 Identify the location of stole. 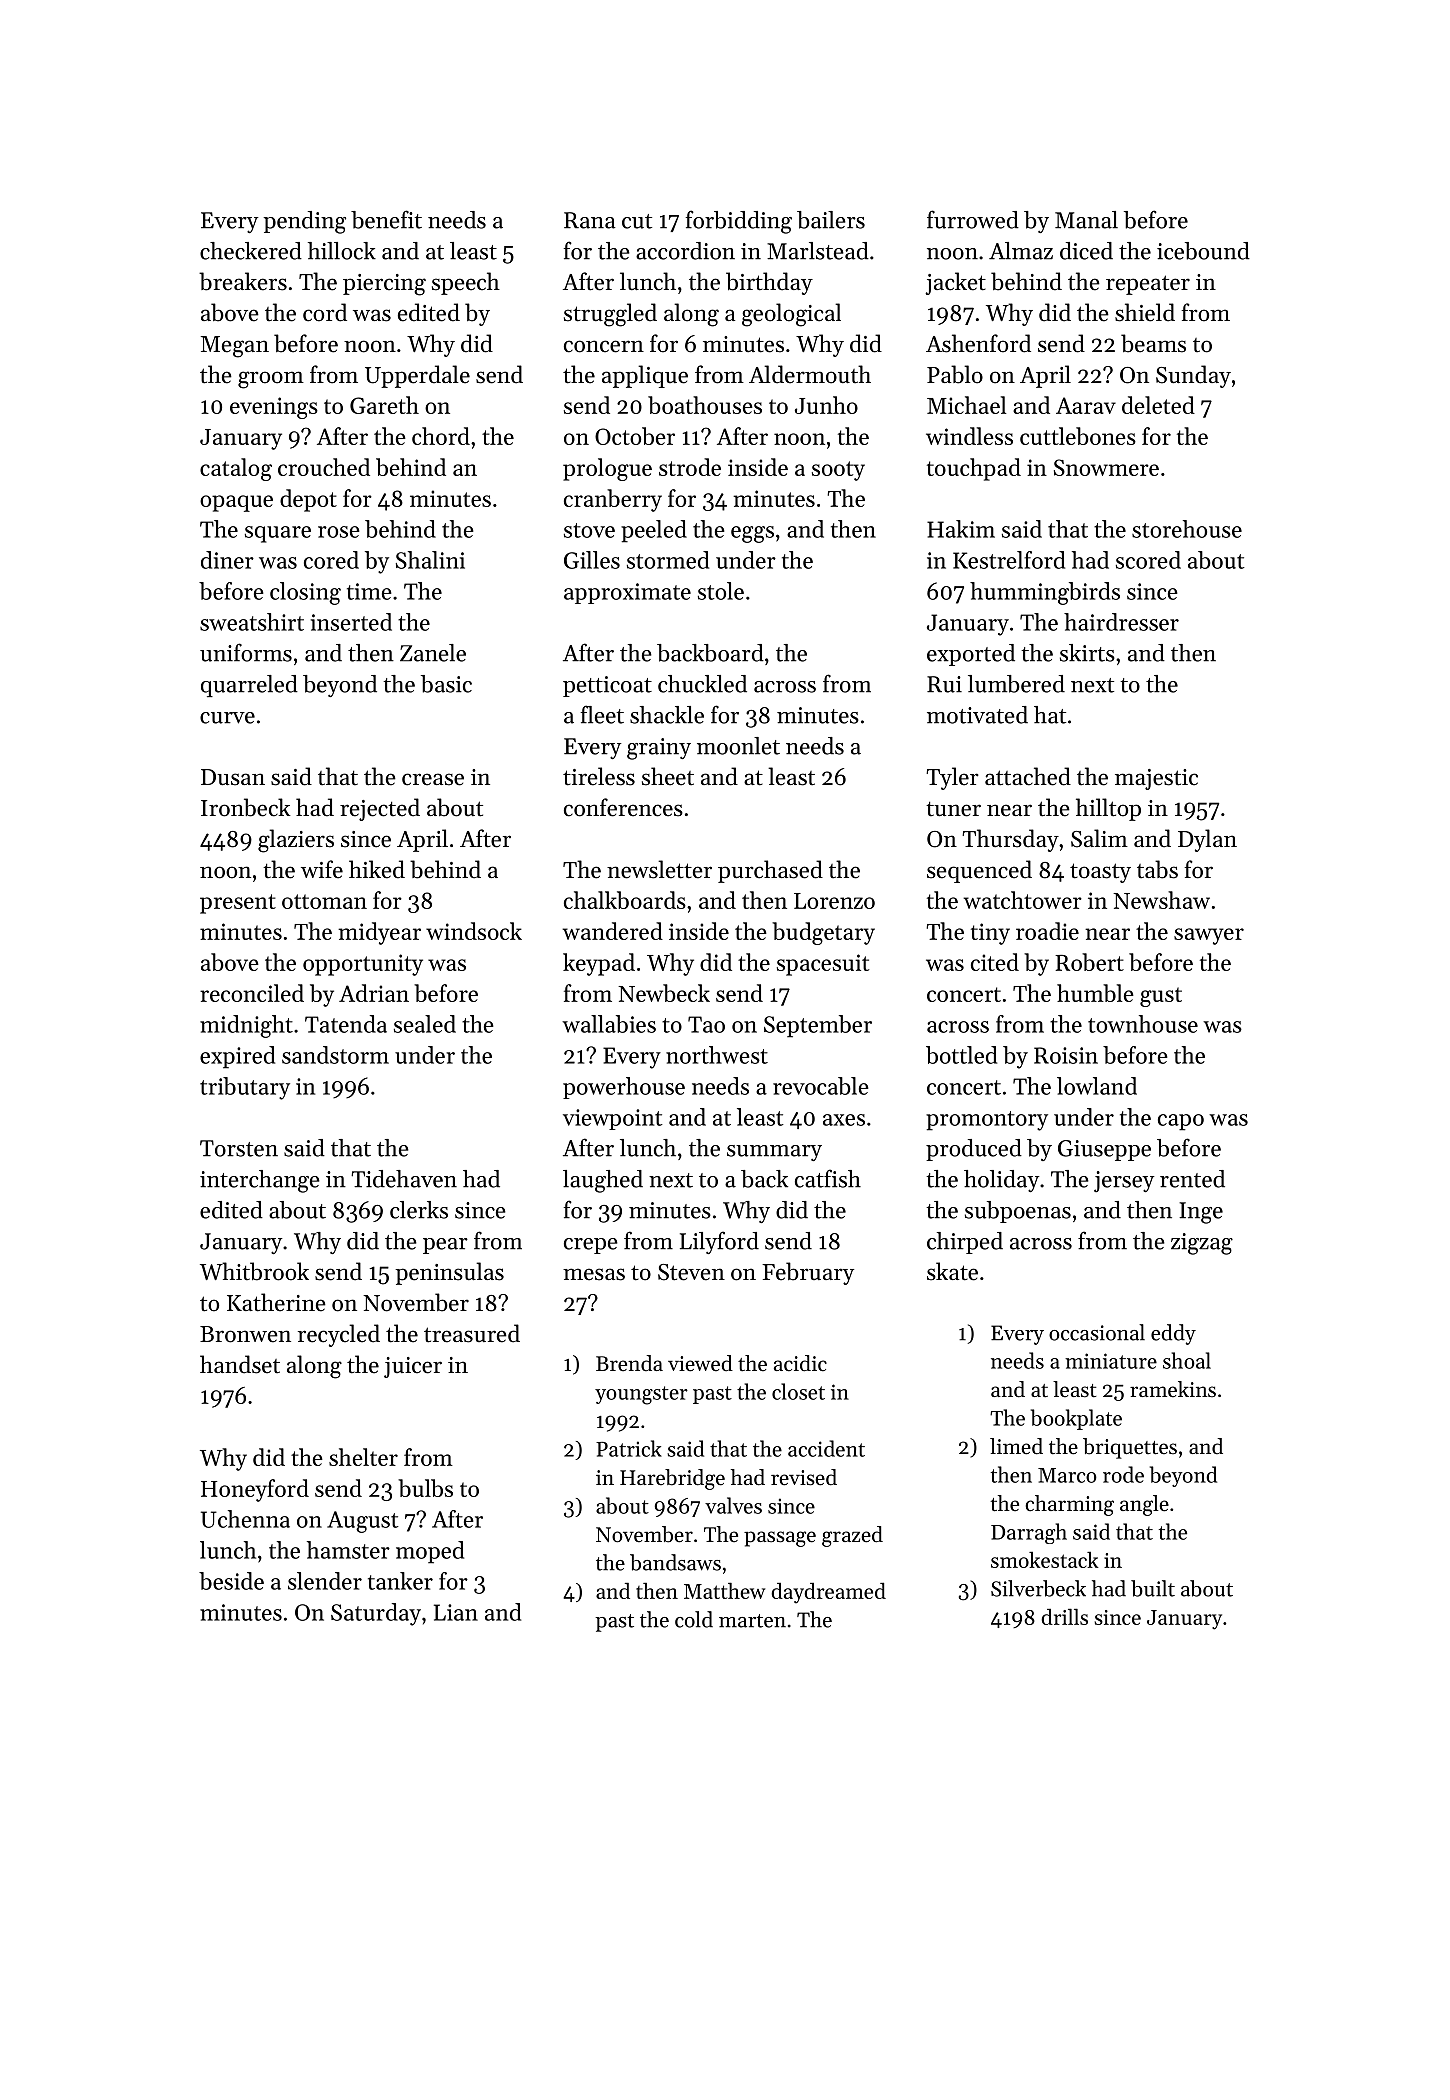
(721, 591).
